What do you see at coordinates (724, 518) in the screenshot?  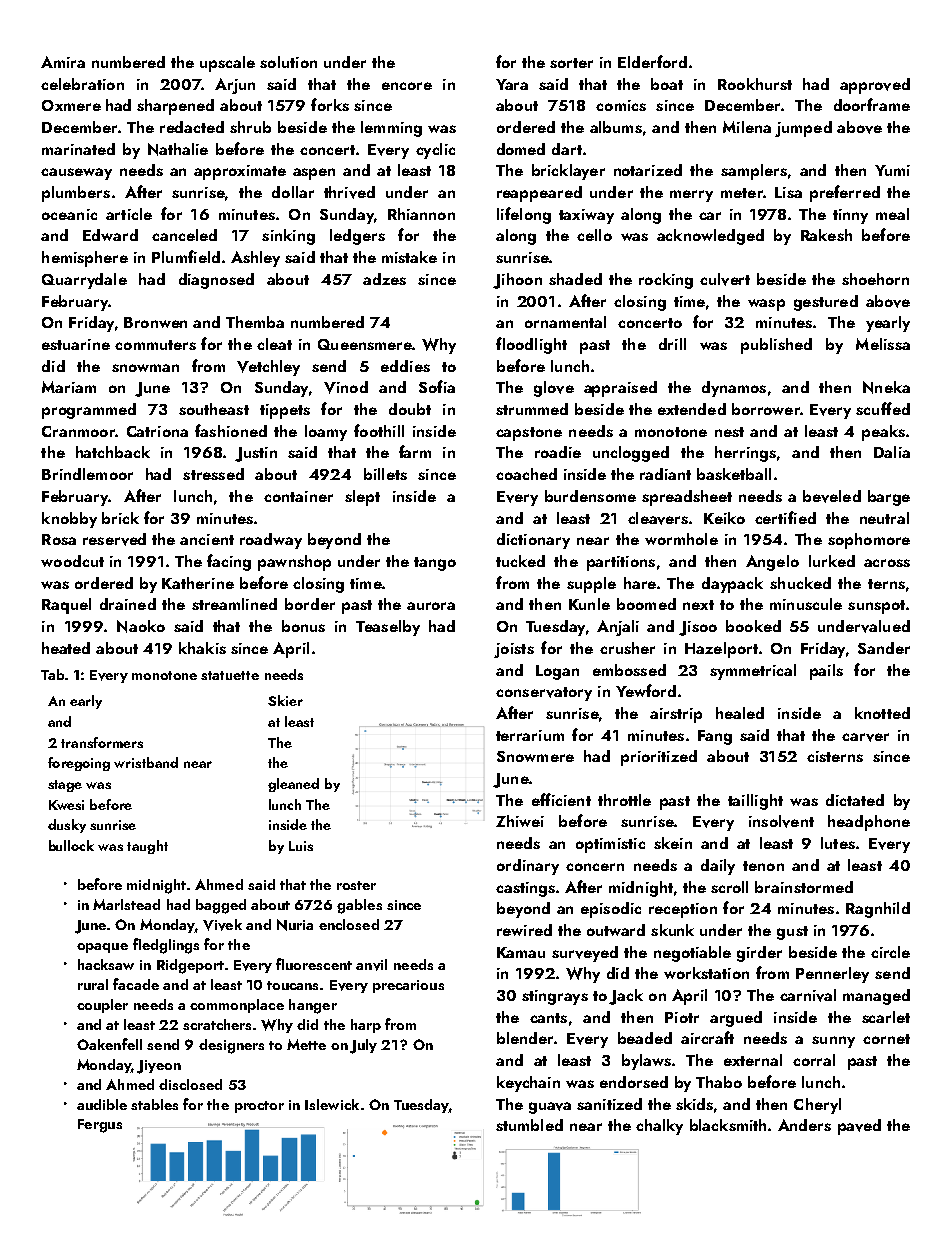 I see `Keiko` at bounding box center [724, 518].
